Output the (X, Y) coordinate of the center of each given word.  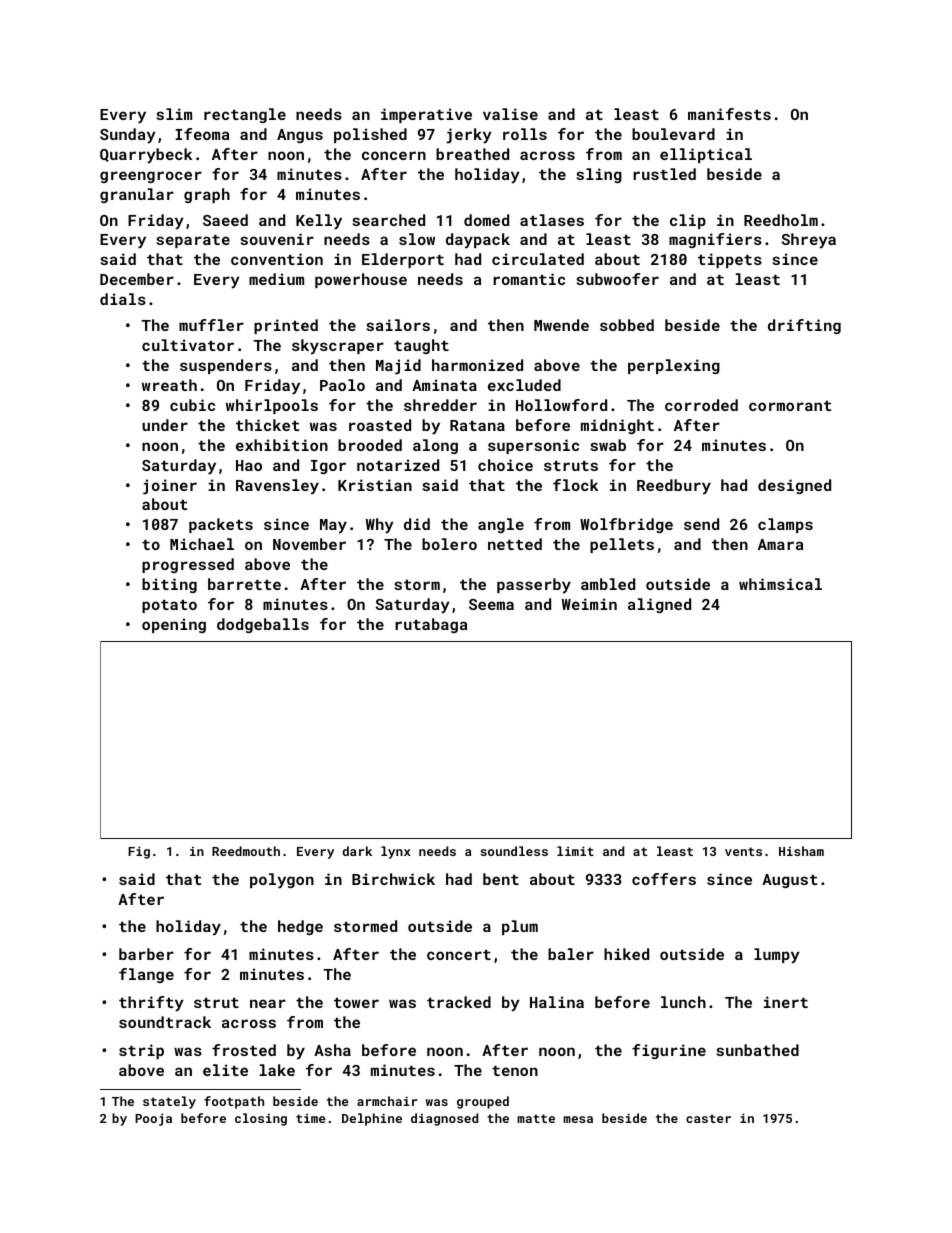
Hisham (801, 851)
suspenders (226, 366)
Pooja (153, 1119)
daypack (478, 241)
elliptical (706, 155)
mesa (578, 1119)
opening (174, 625)
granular (137, 195)
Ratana (477, 425)
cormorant (790, 406)
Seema (491, 604)
